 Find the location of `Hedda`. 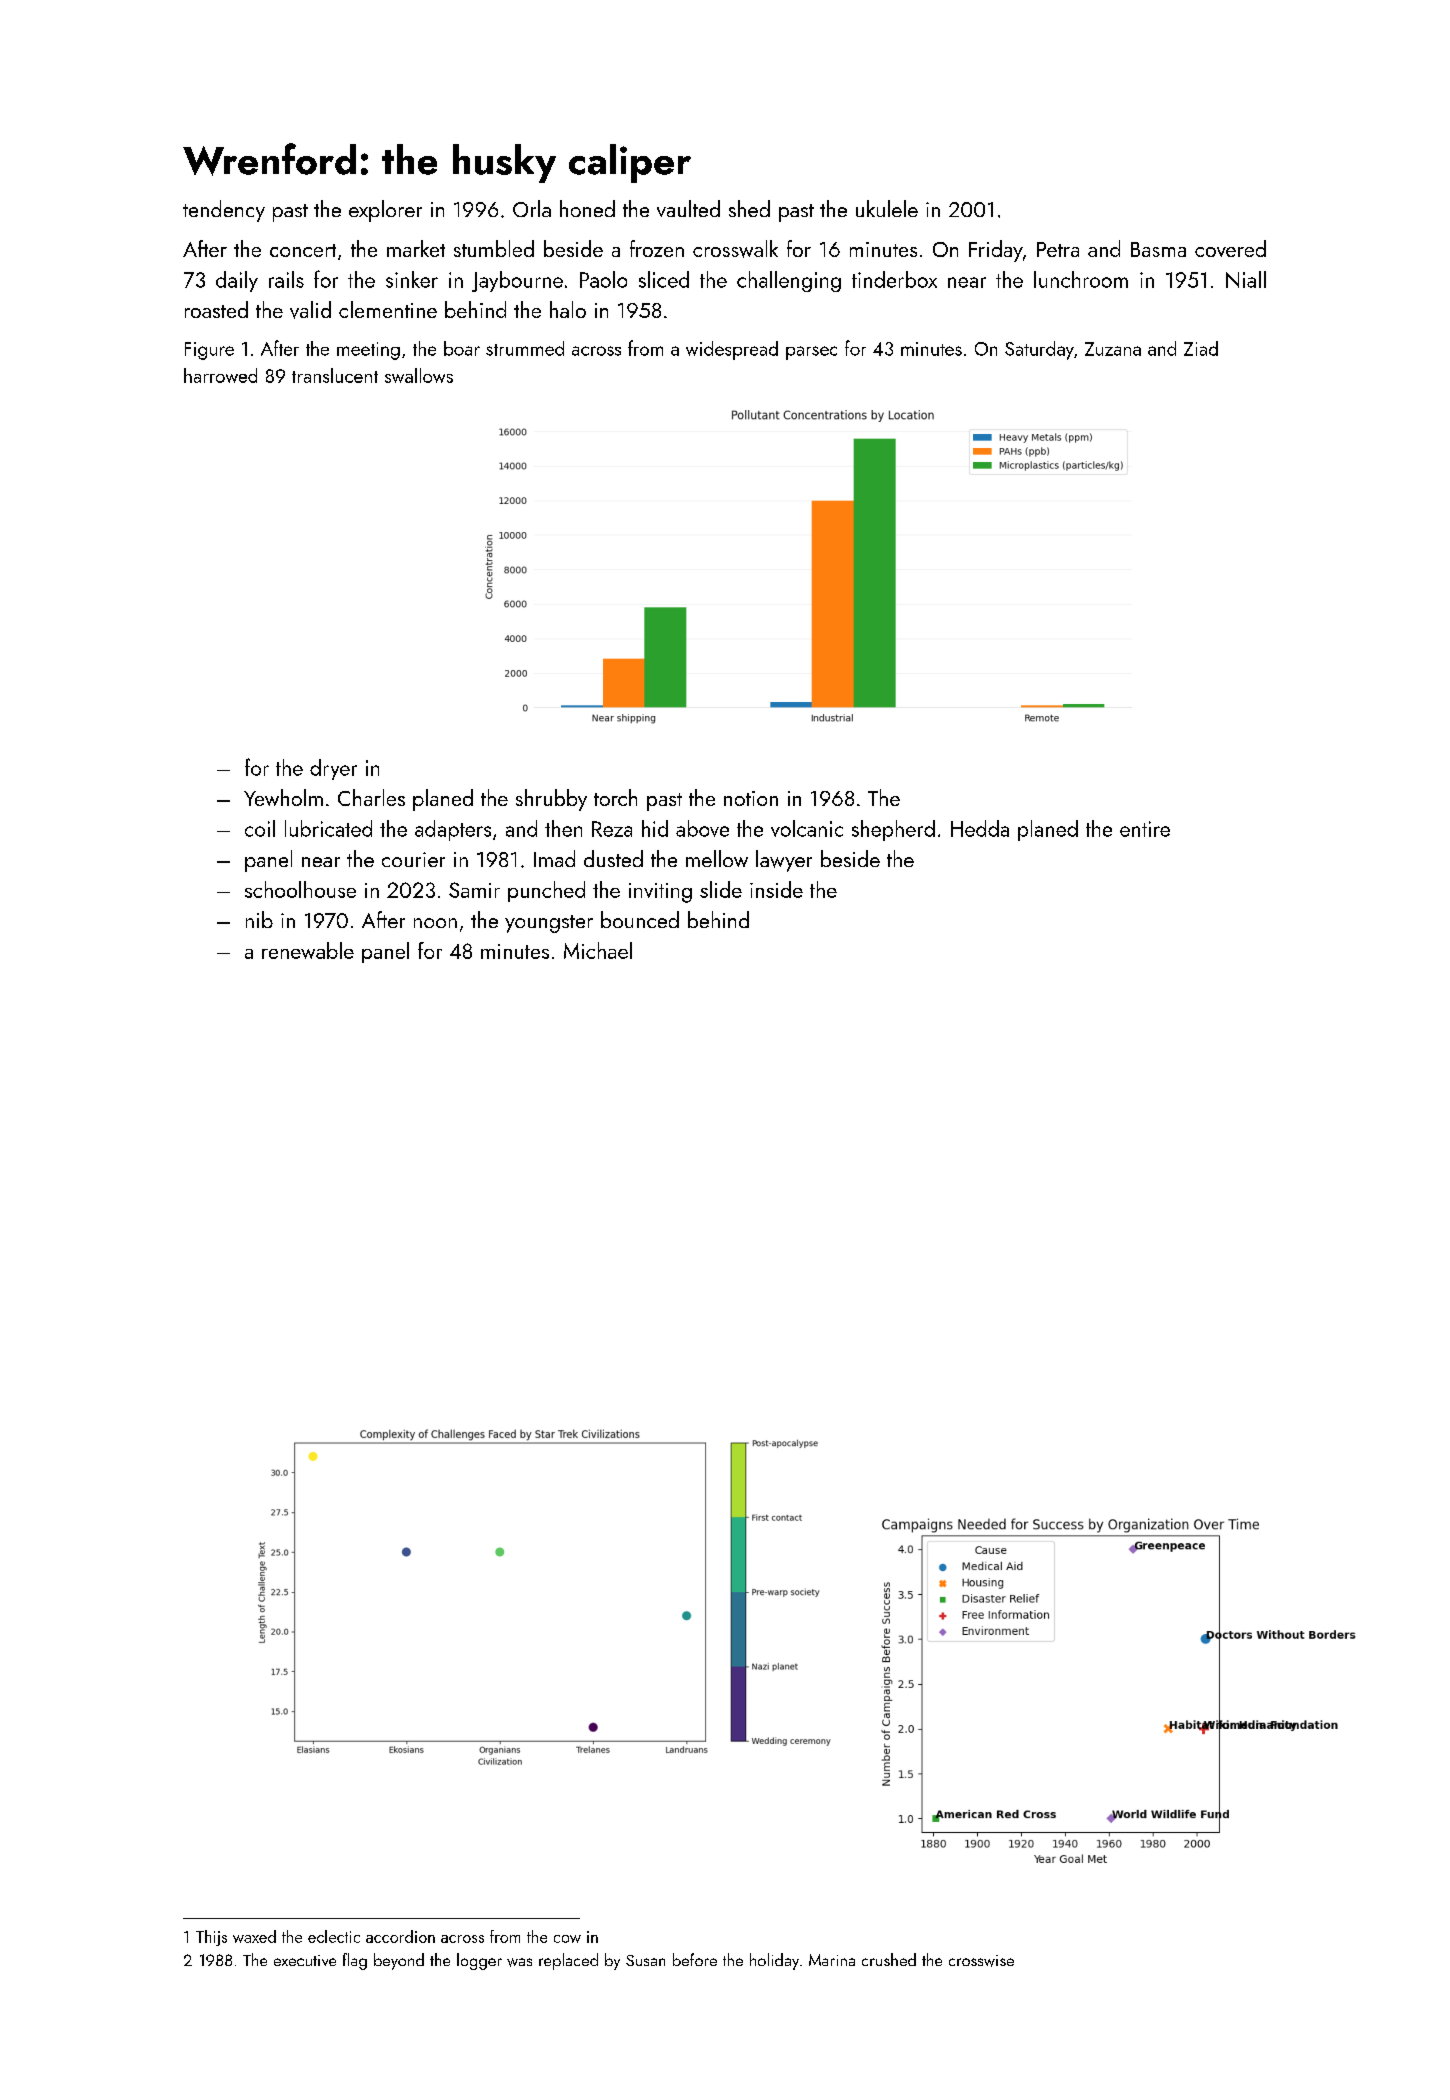

Hedda is located at coordinates (980, 828).
